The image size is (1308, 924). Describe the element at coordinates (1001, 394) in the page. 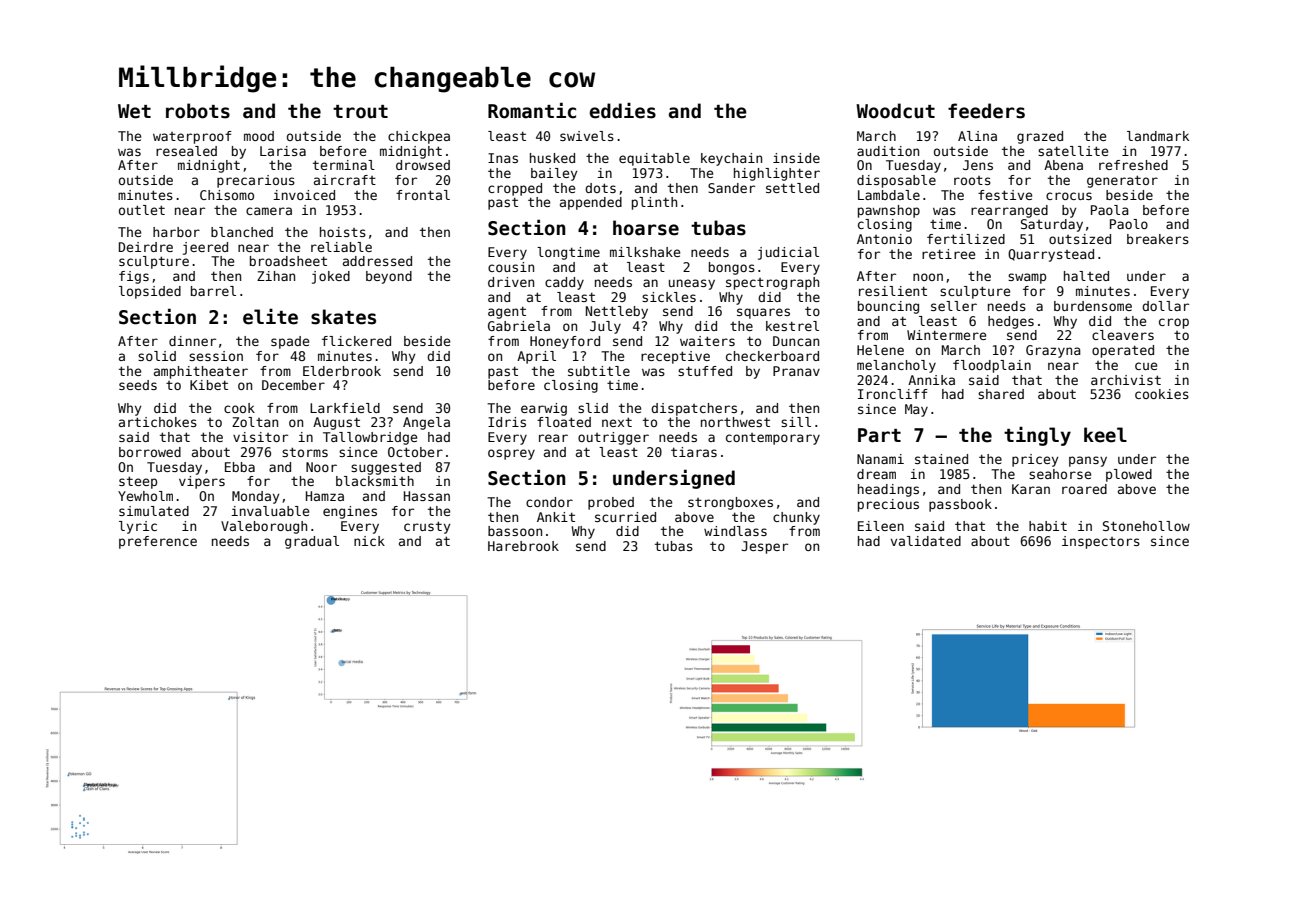

I see `shared` at that location.
